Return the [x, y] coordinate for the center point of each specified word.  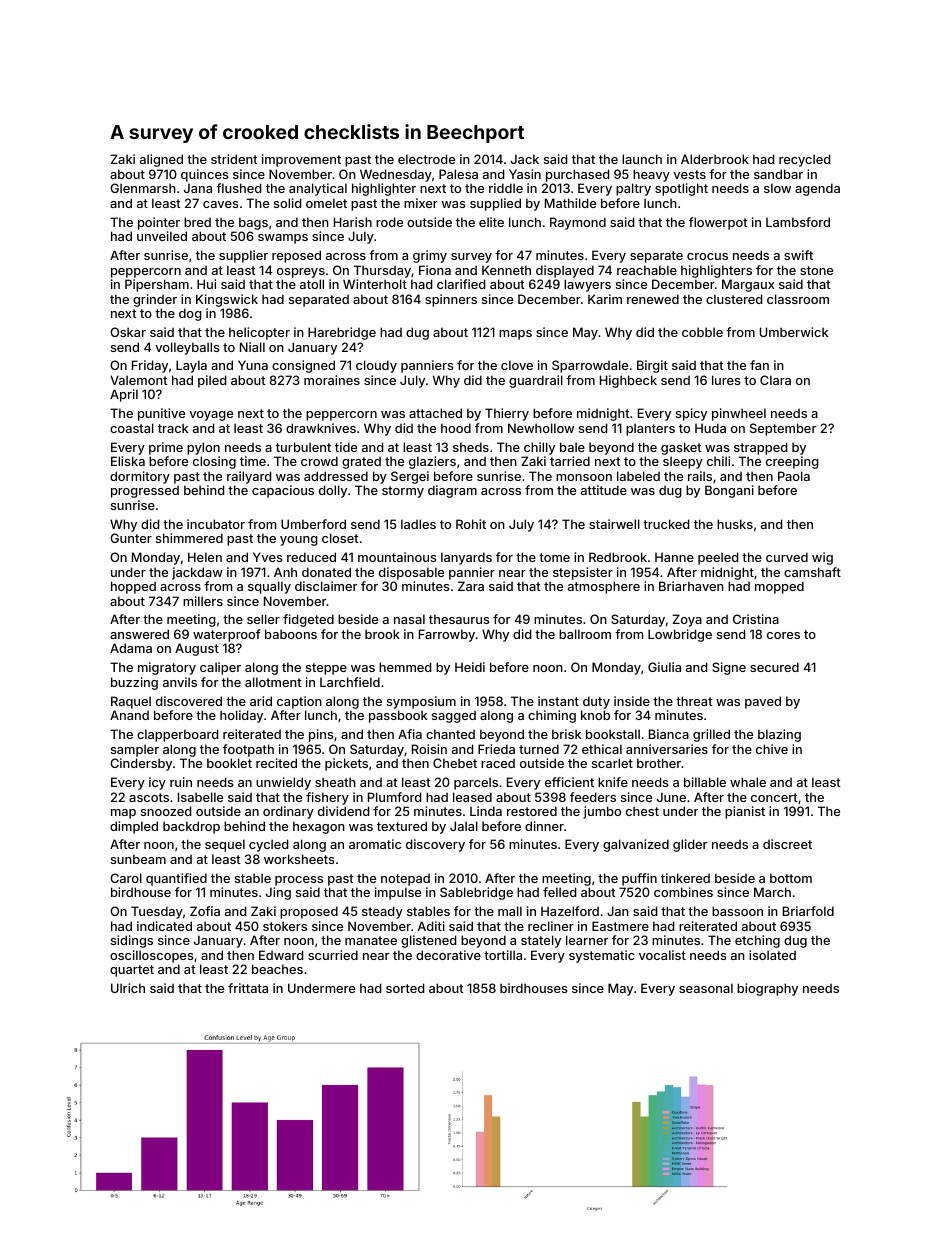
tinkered [685, 878]
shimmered [189, 538]
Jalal [464, 826]
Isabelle [200, 797]
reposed [296, 256]
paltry [633, 189]
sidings [132, 941]
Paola [794, 476]
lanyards [466, 558]
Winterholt [375, 284]
